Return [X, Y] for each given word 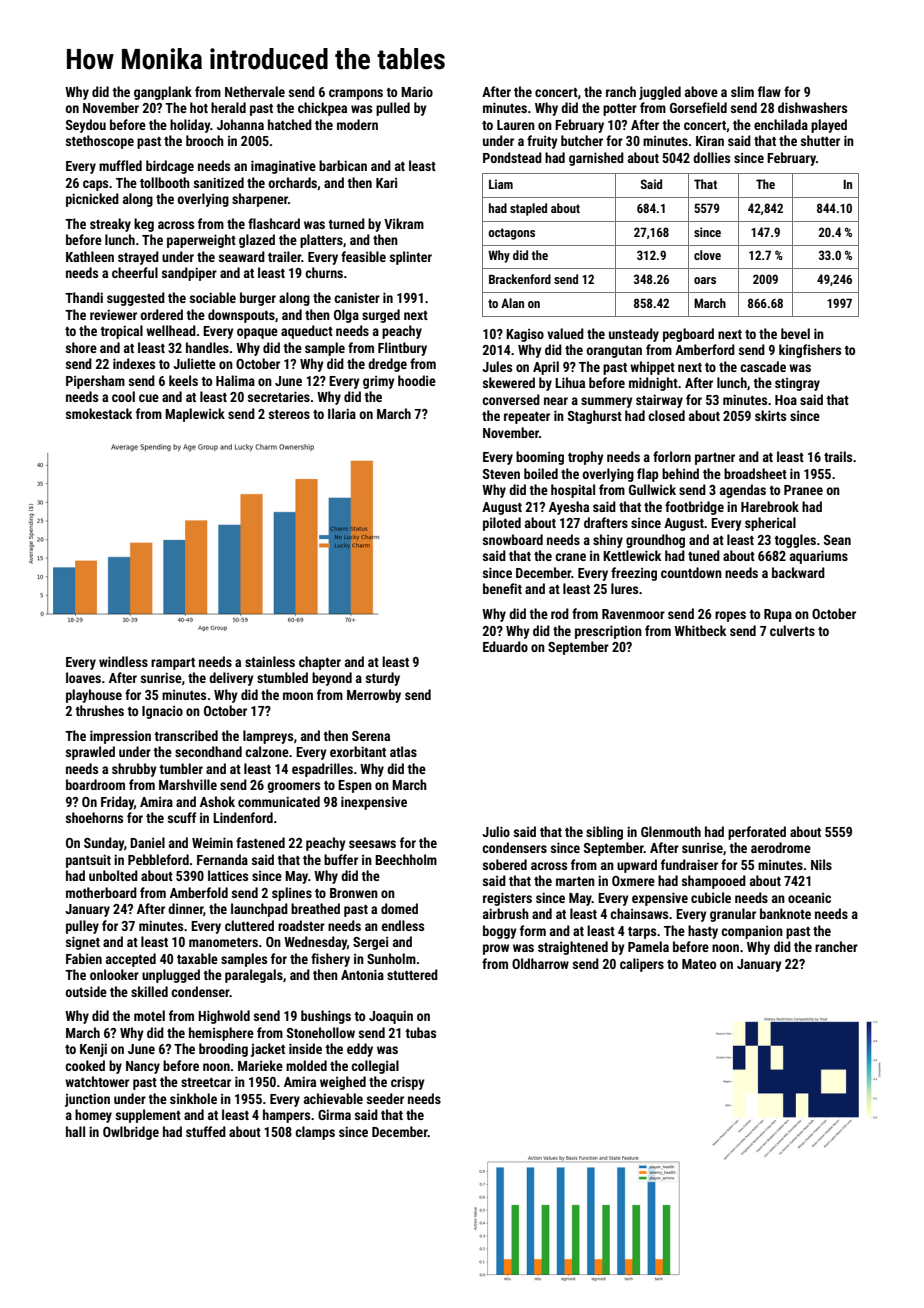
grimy [379, 382]
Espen [355, 786]
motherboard [101, 892]
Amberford [705, 349]
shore [81, 347]
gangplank [163, 93]
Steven [501, 474]
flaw [769, 91]
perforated [757, 833]
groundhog [655, 541]
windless [123, 661]
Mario [417, 91]
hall [75, 1131]
